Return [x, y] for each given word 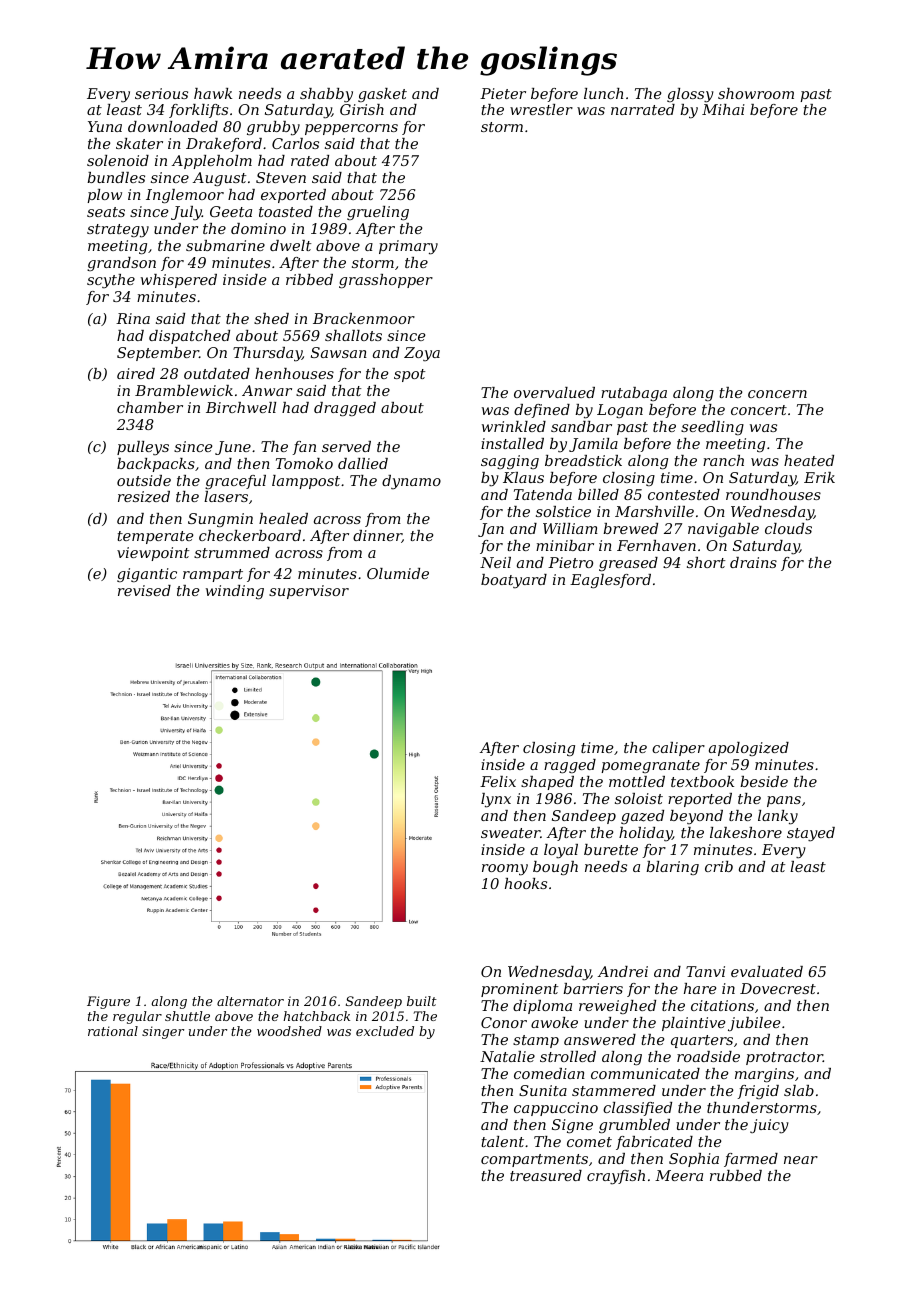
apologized [749, 749]
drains [753, 562]
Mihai [723, 109]
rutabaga [634, 394]
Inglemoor [185, 196]
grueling [378, 213]
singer [163, 1032]
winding [235, 592]
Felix [498, 781]
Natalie [507, 1056]
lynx [496, 800]
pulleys [143, 448]
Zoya [422, 354]
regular [137, 1017]
